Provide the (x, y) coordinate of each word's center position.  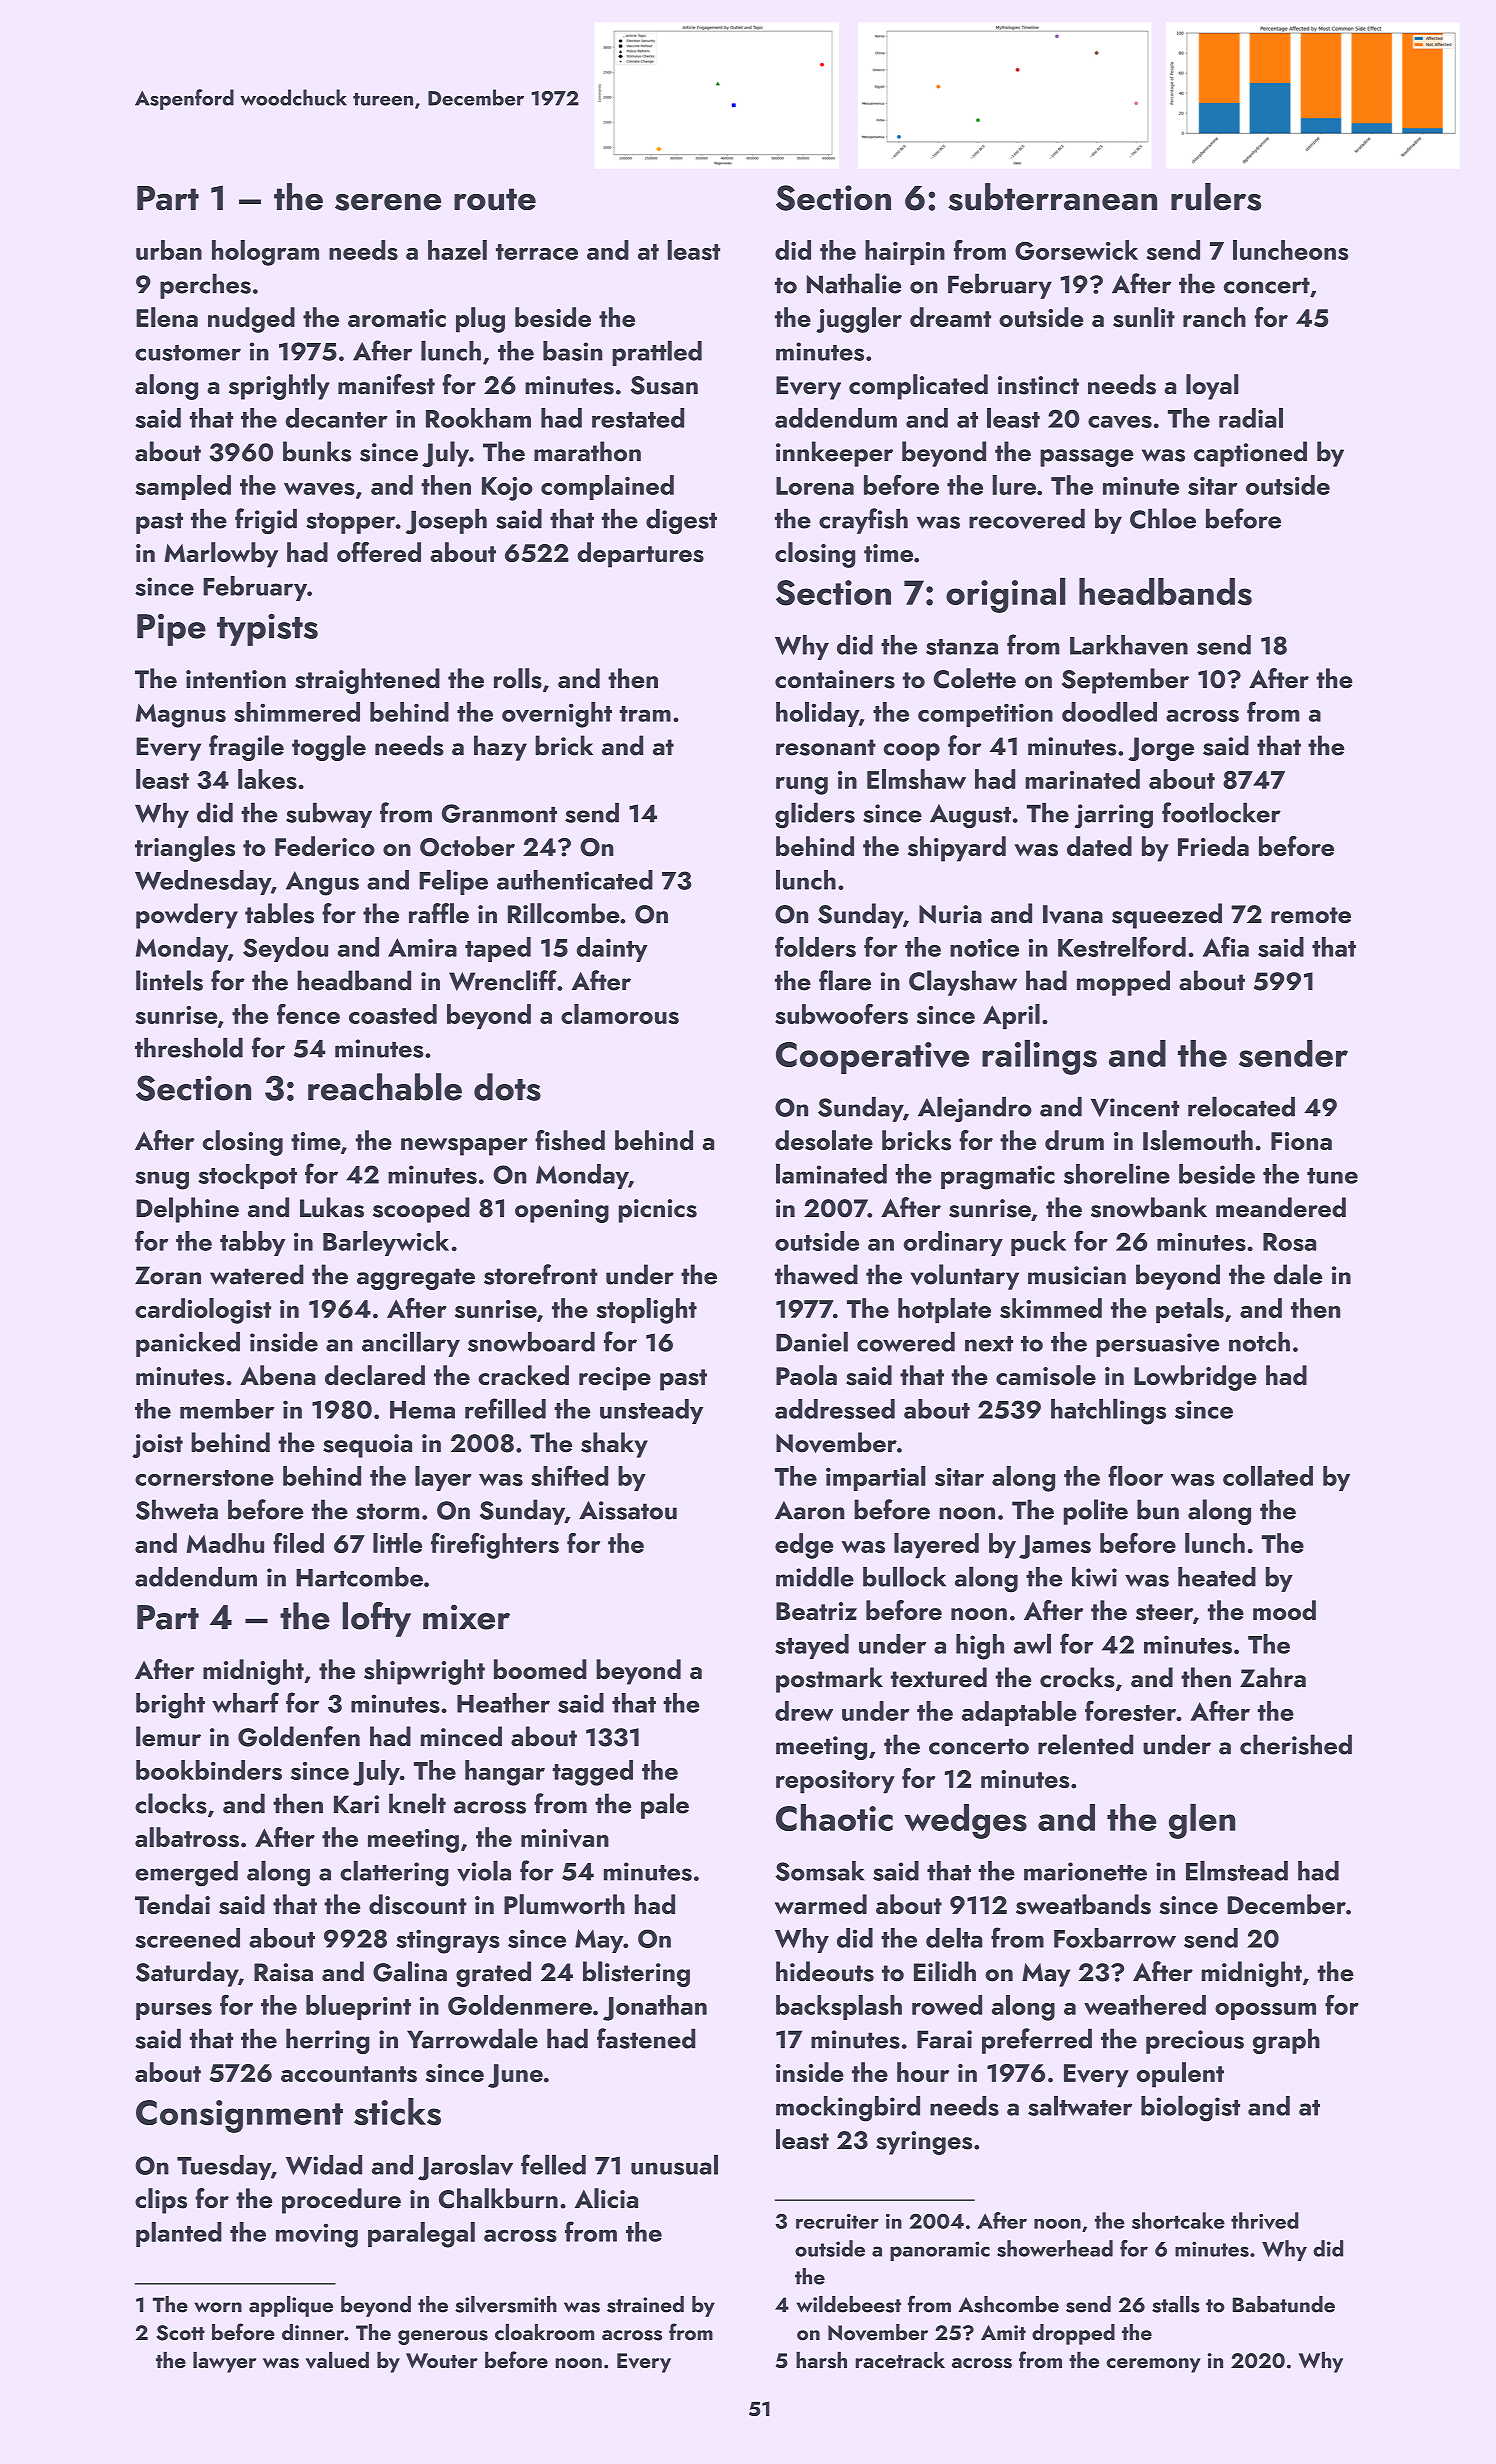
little (397, 1543)
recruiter (837, 2221)
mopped (1123, 983)
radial (1251, 418)
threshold (189, 1048)
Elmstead (1237, 1871)
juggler (859, 320)
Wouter (442, 2361)
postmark (829, 1680)
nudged (251, 320)
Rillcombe (564, 913)
